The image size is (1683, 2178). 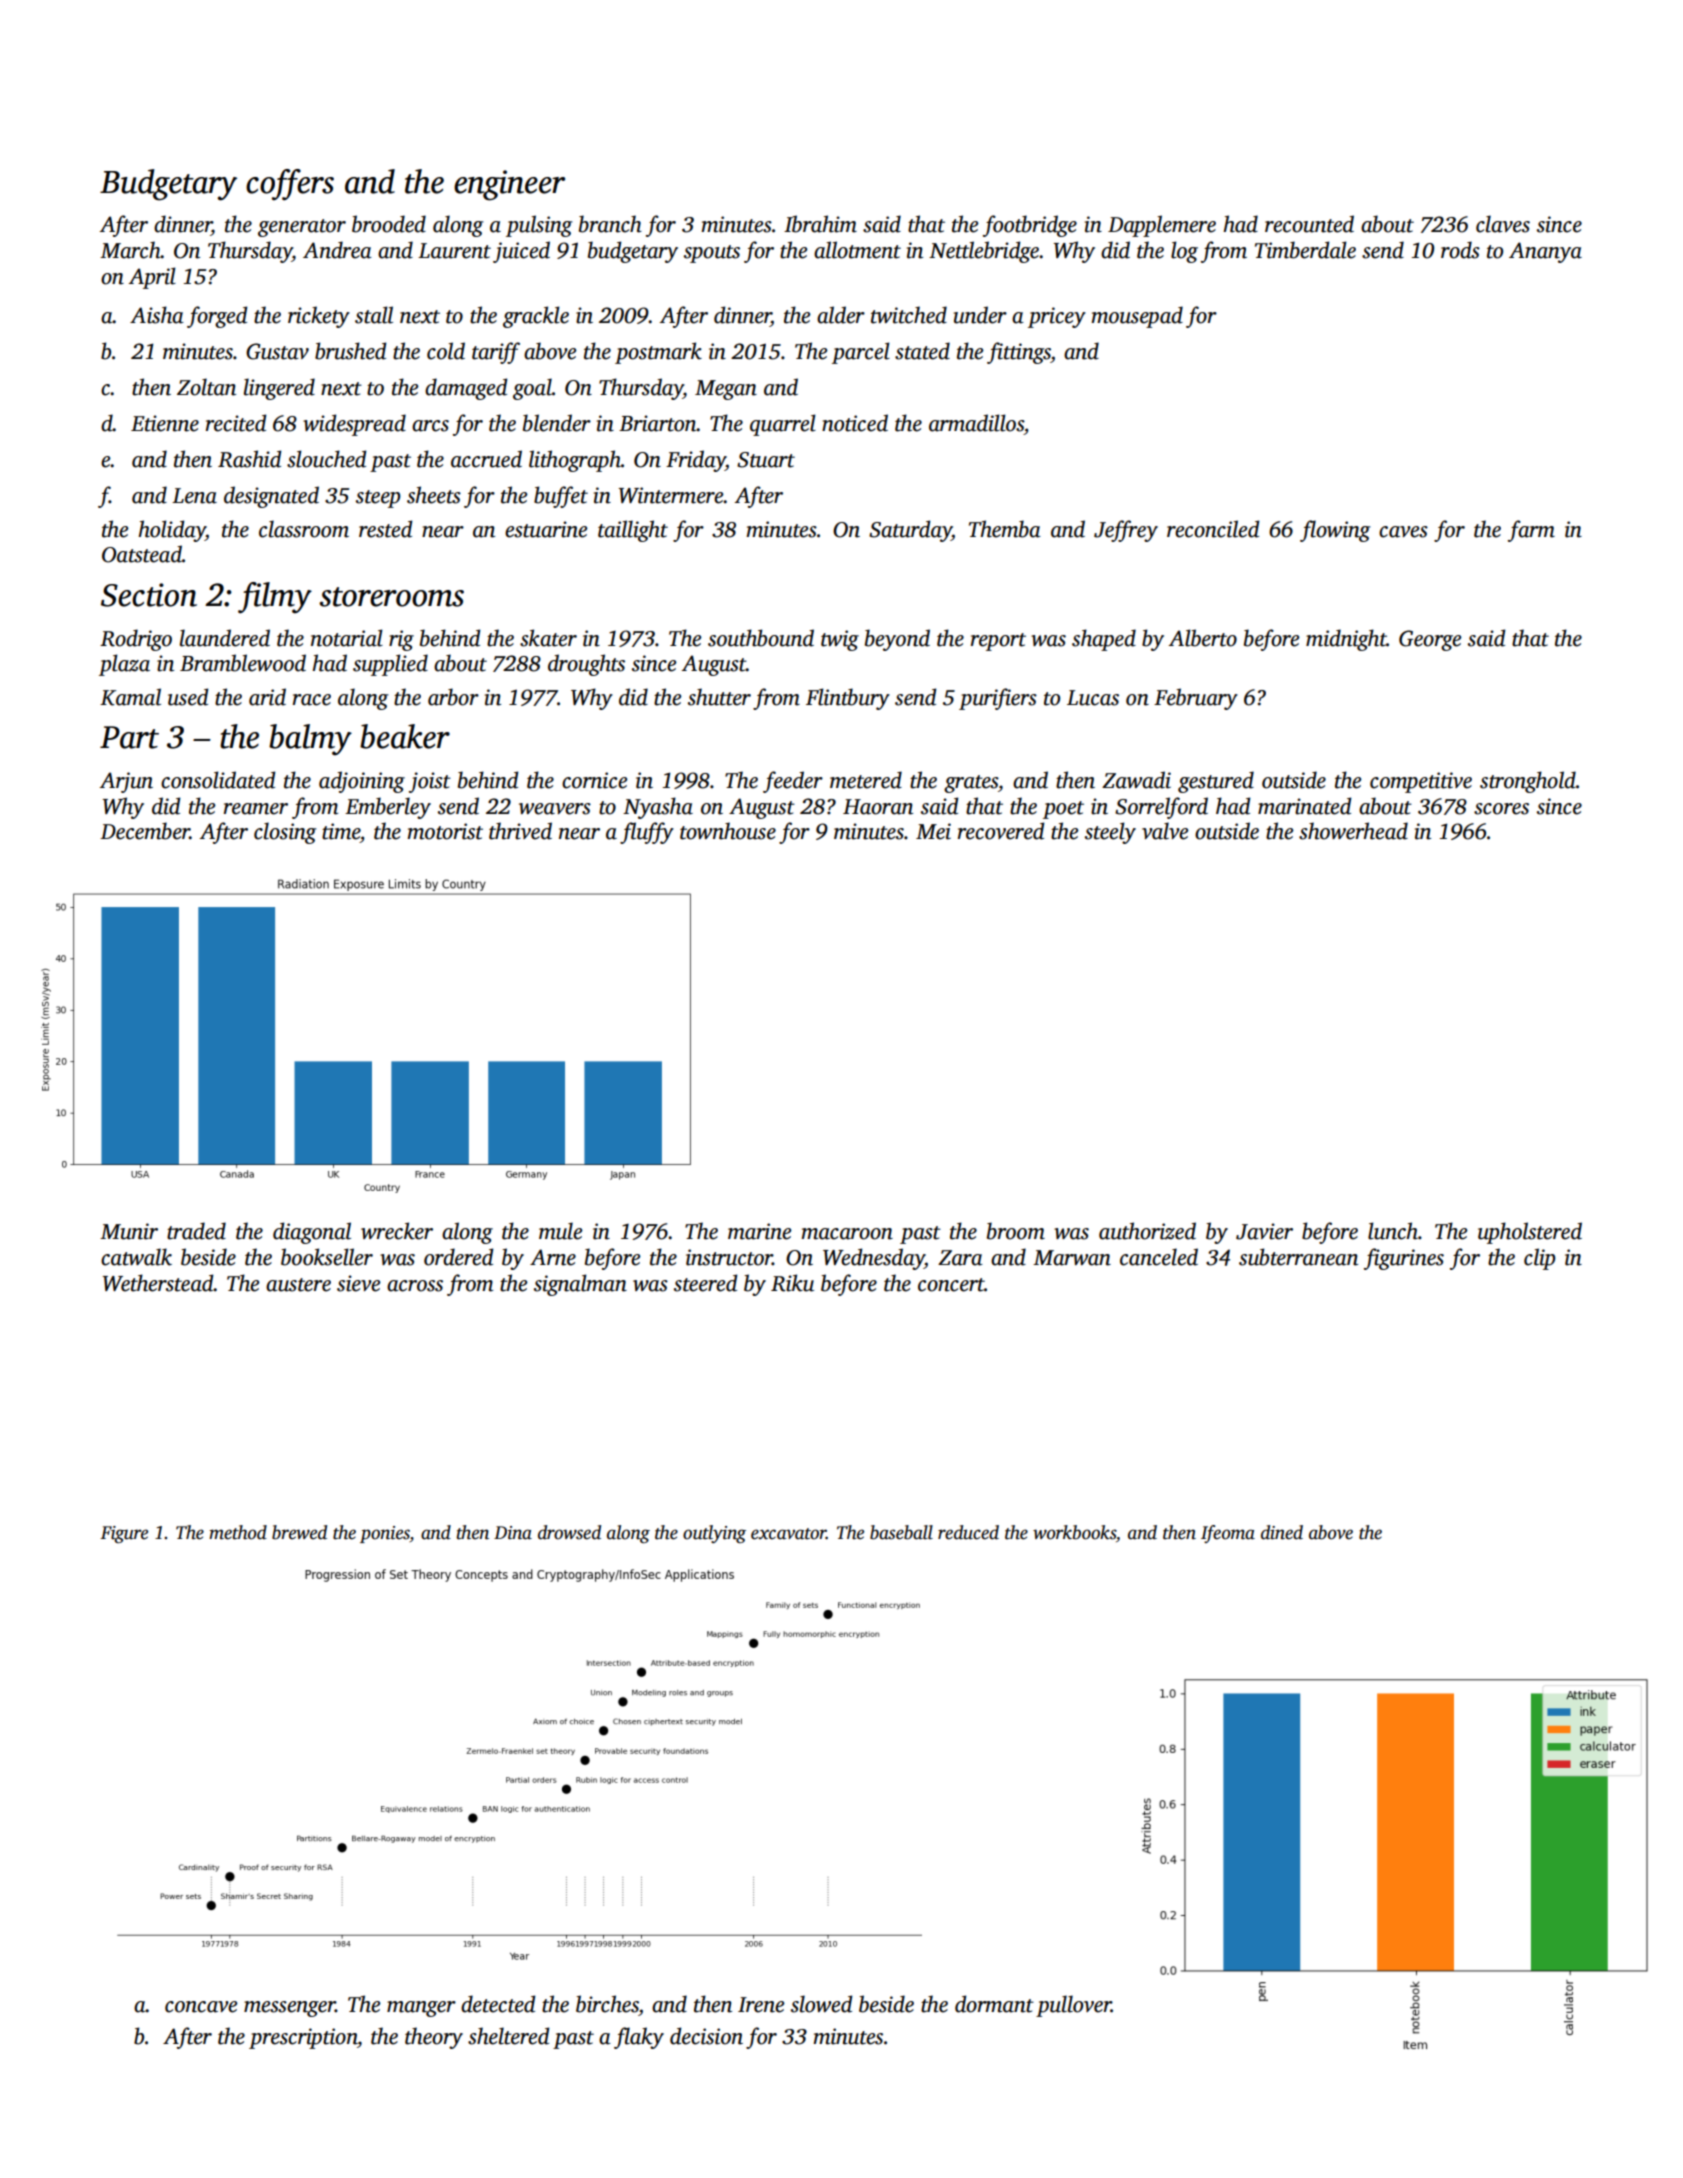 I want to click on dormant, so click(x=994, y=2004).
